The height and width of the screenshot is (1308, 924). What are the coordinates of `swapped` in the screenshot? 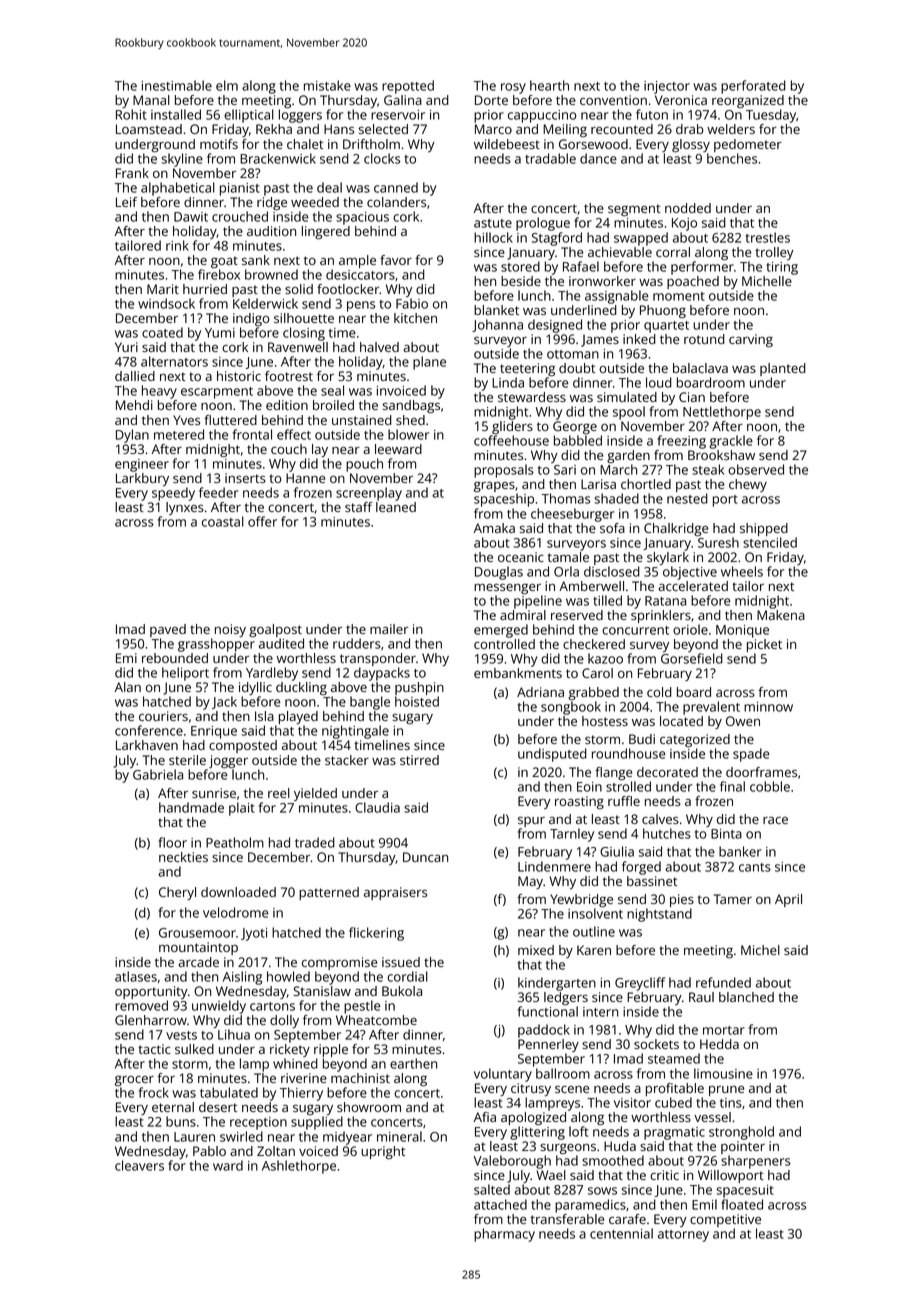 It's located at (641, 239).
